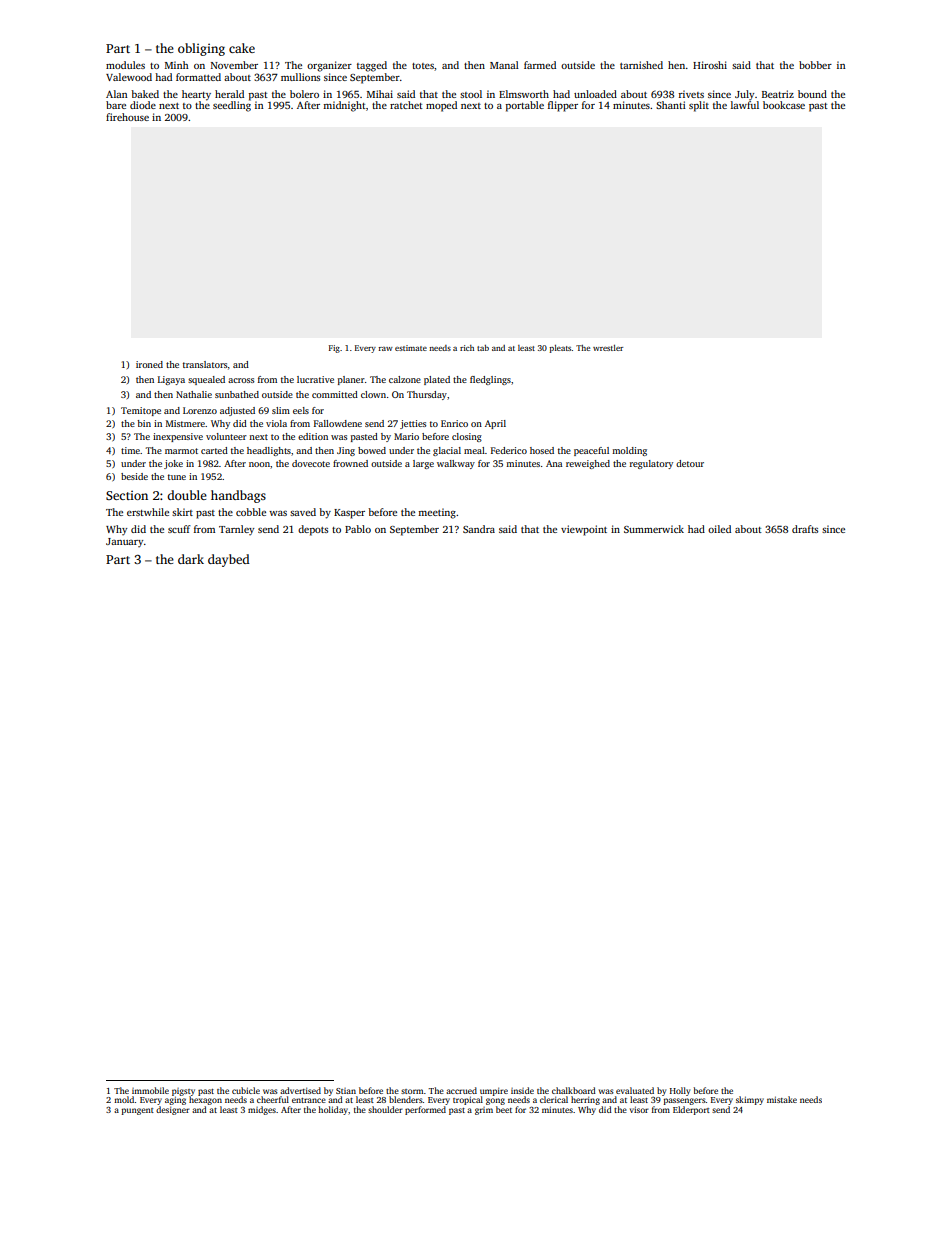 This page has width=952, height=1233. What do you see at coordinates (690, 463) in the page?
I see `detour` at bounding box center [690, 463].
